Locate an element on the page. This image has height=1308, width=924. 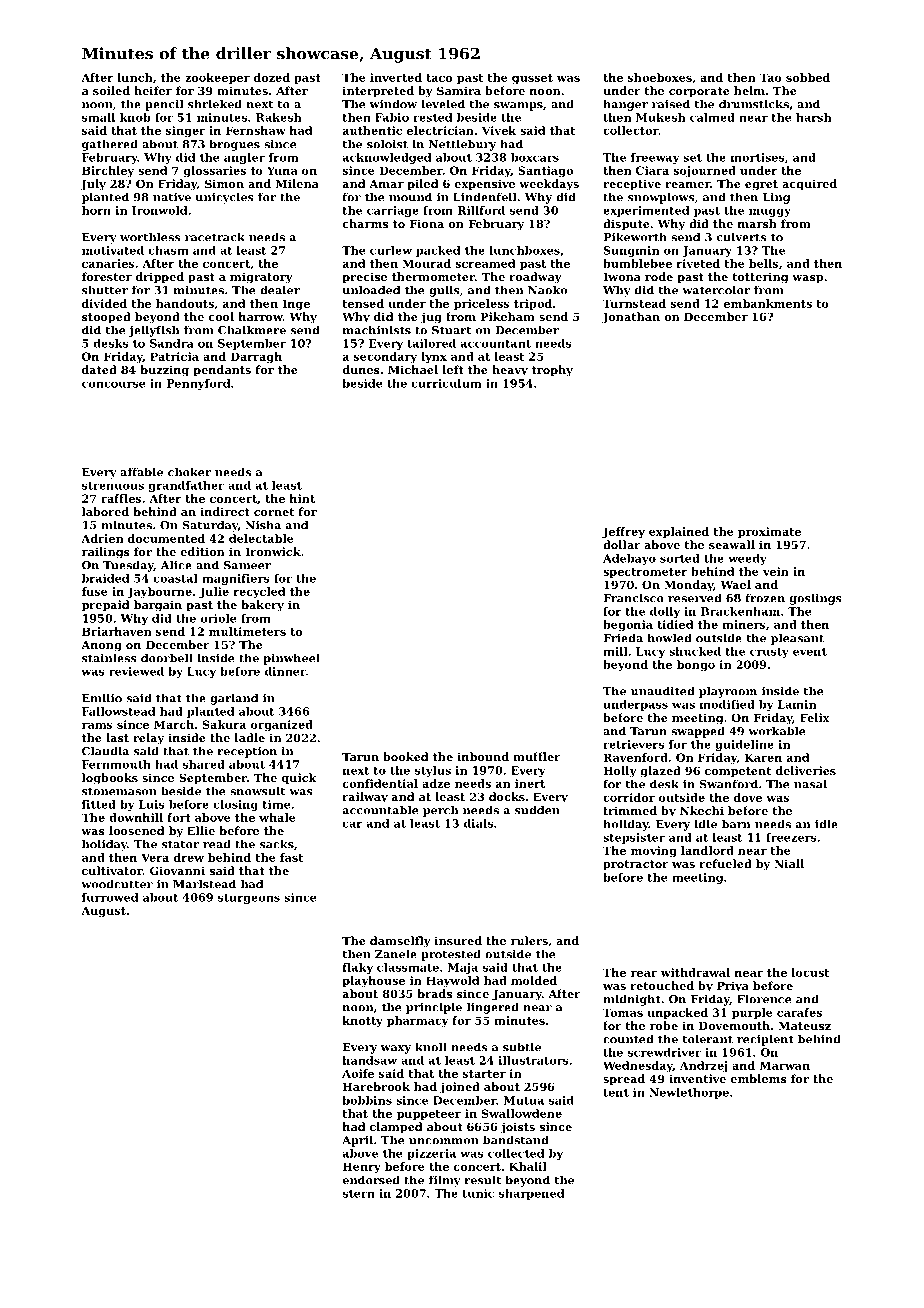
loosened is located at coordinates (136, 830).
